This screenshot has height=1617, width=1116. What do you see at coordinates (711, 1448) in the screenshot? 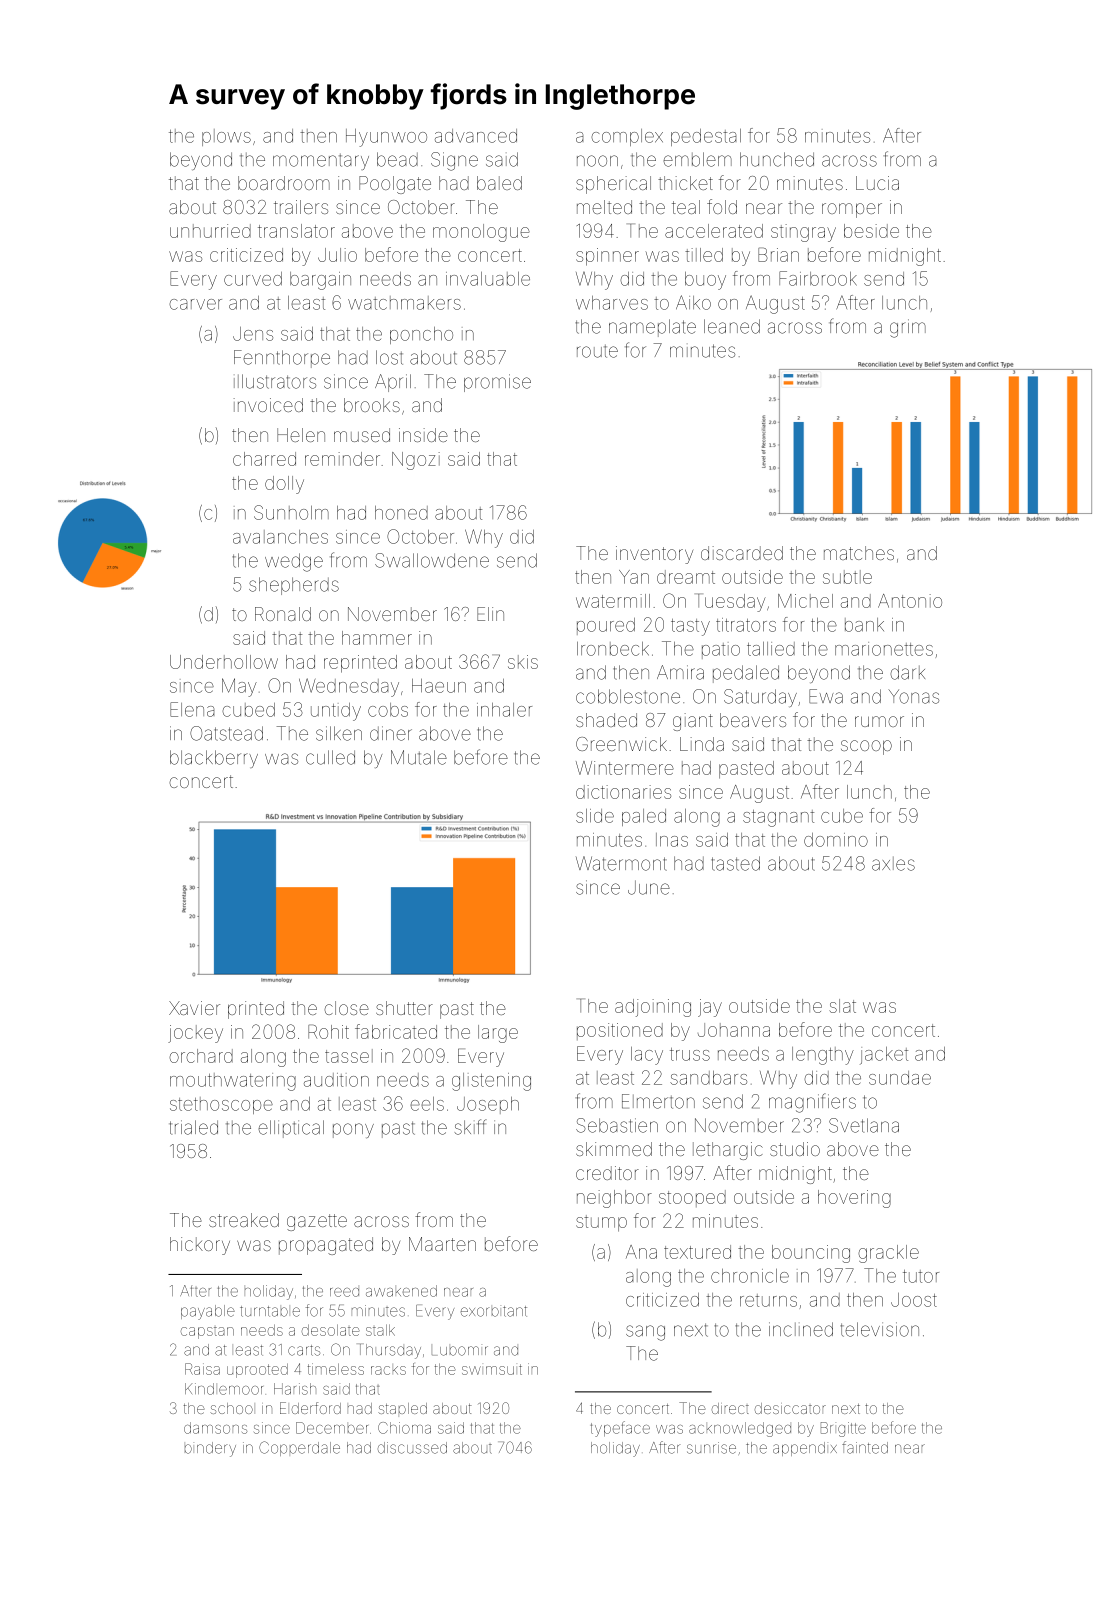
I see `sunrise` at bounding box center [711, 1448].
